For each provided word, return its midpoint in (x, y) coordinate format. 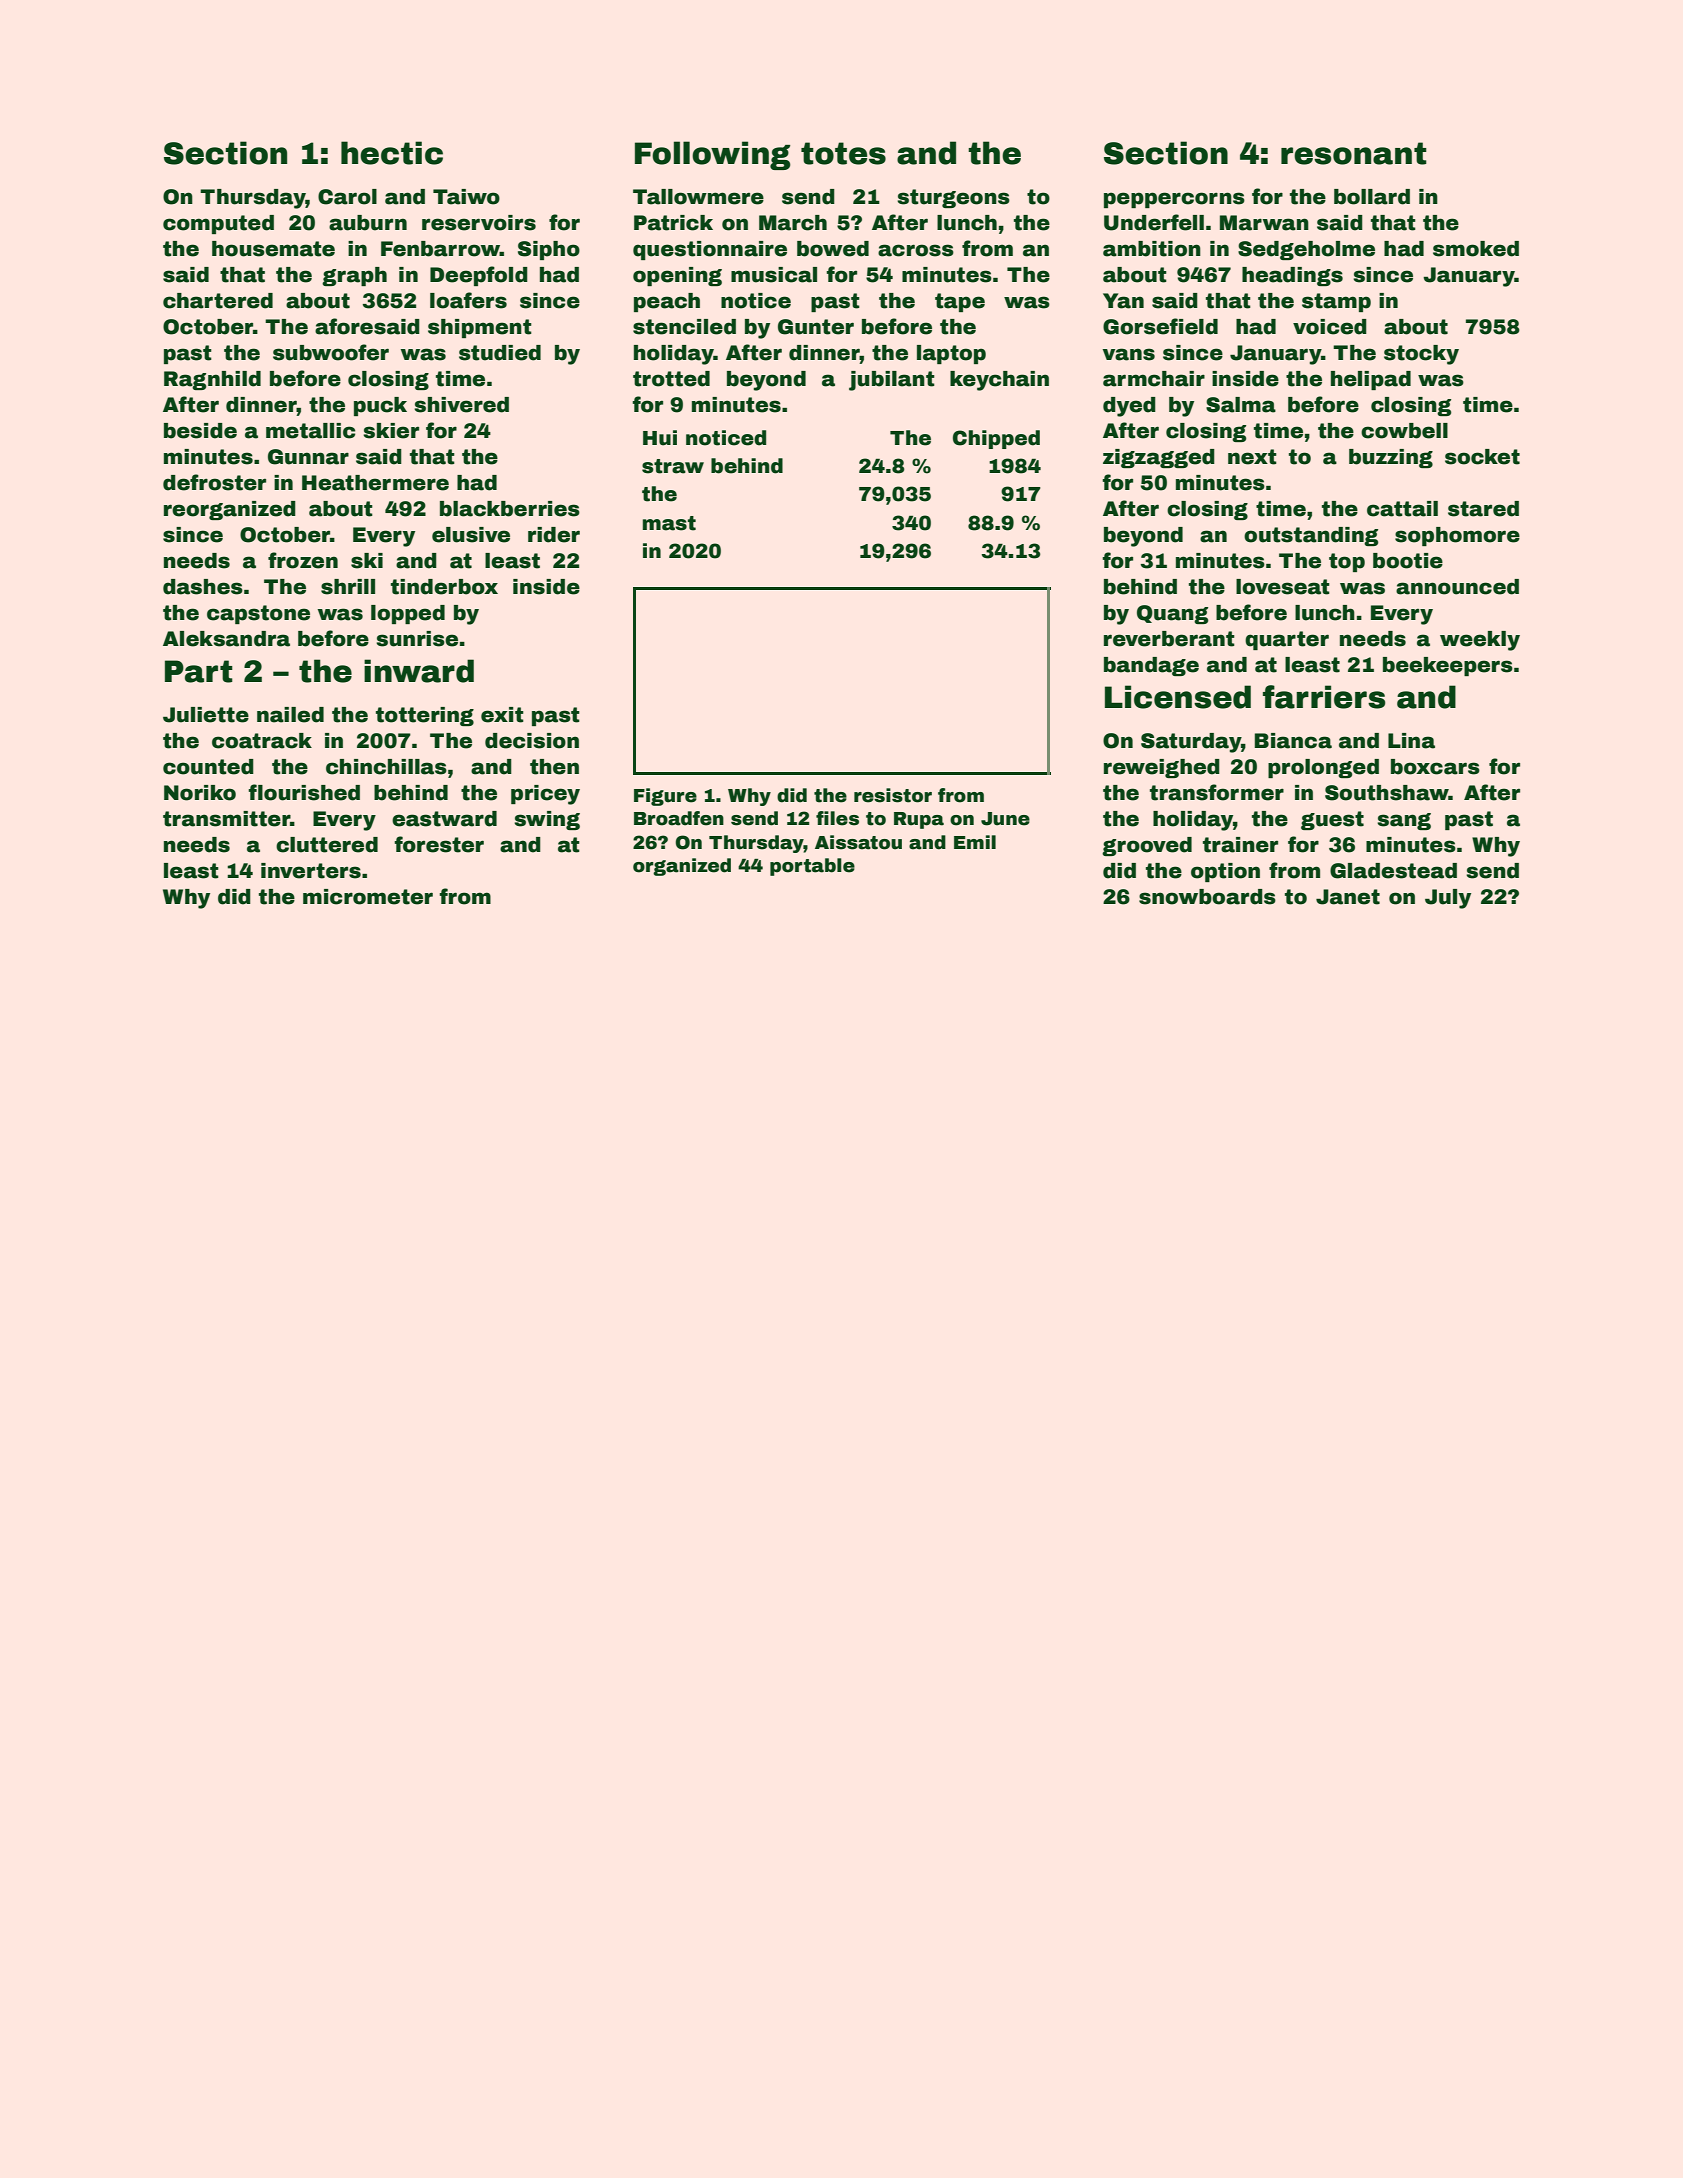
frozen (303, 560)
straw (673, 466)
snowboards (1207, 897)
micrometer (368, 897)
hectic (392, 153)
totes (843, 153)
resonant (1354, 153)
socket (1482, 457)
